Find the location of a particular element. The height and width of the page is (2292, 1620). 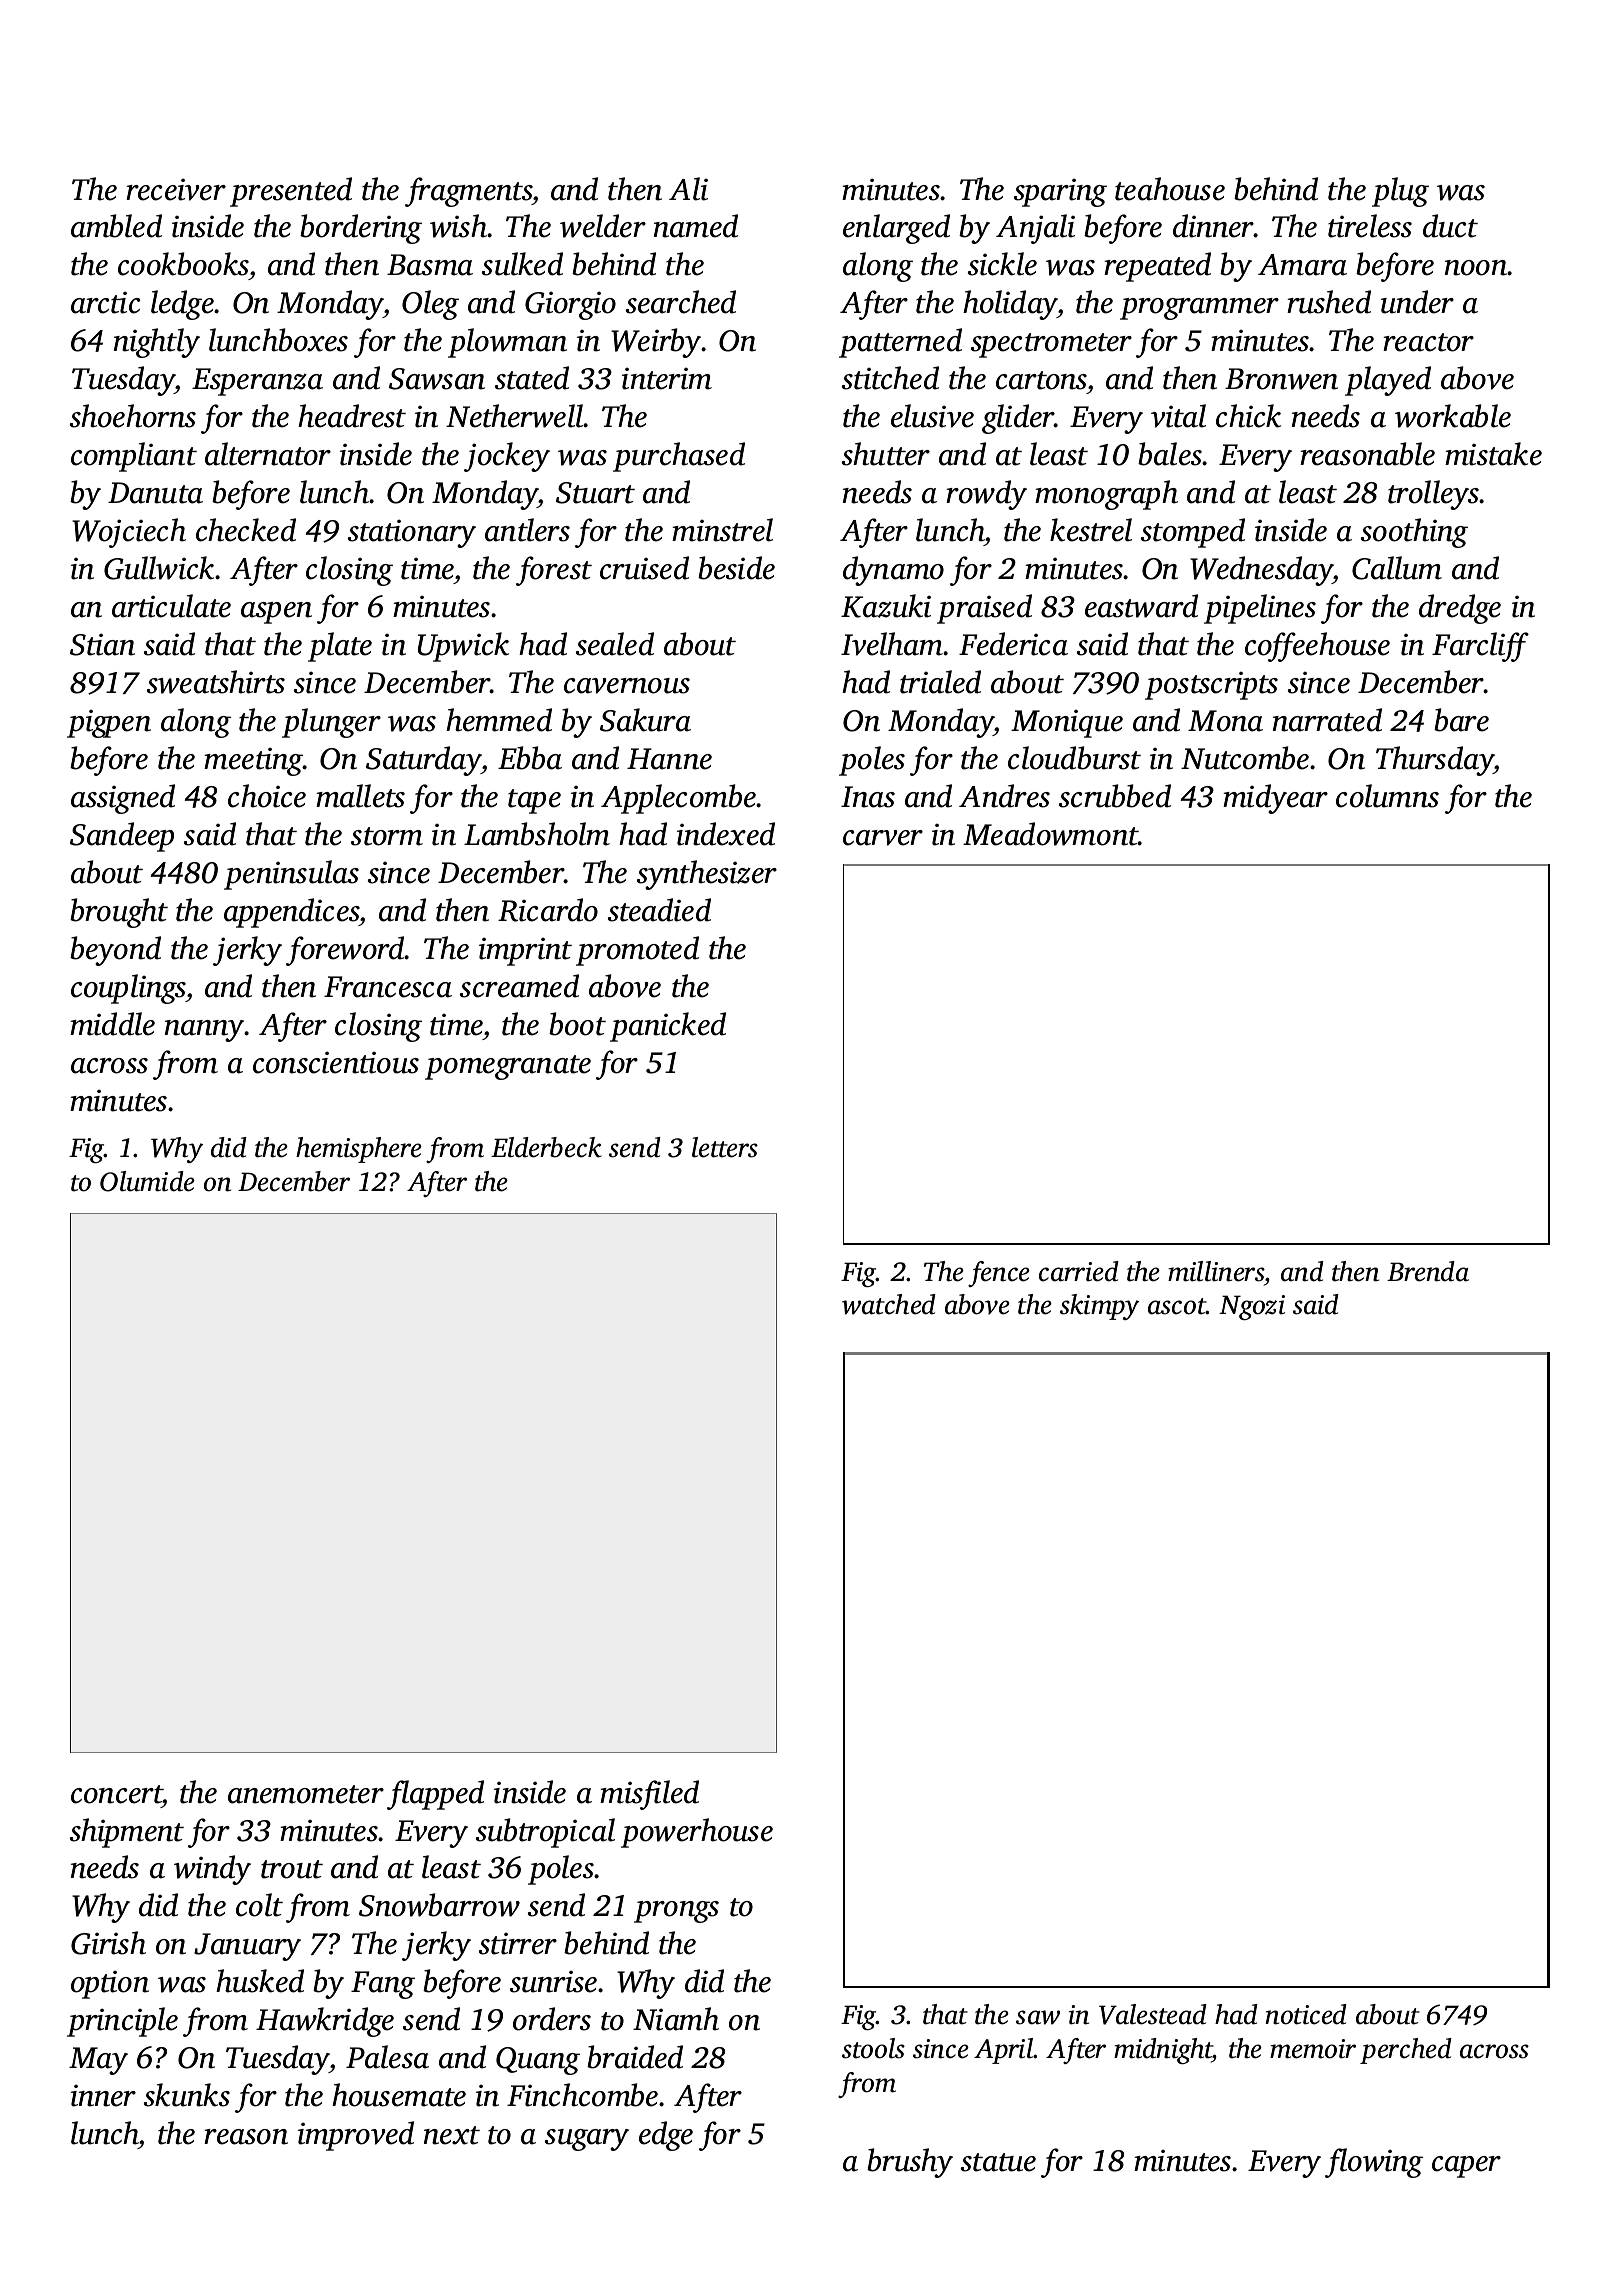

powerhouse is located at coordinates (697, 1833).
